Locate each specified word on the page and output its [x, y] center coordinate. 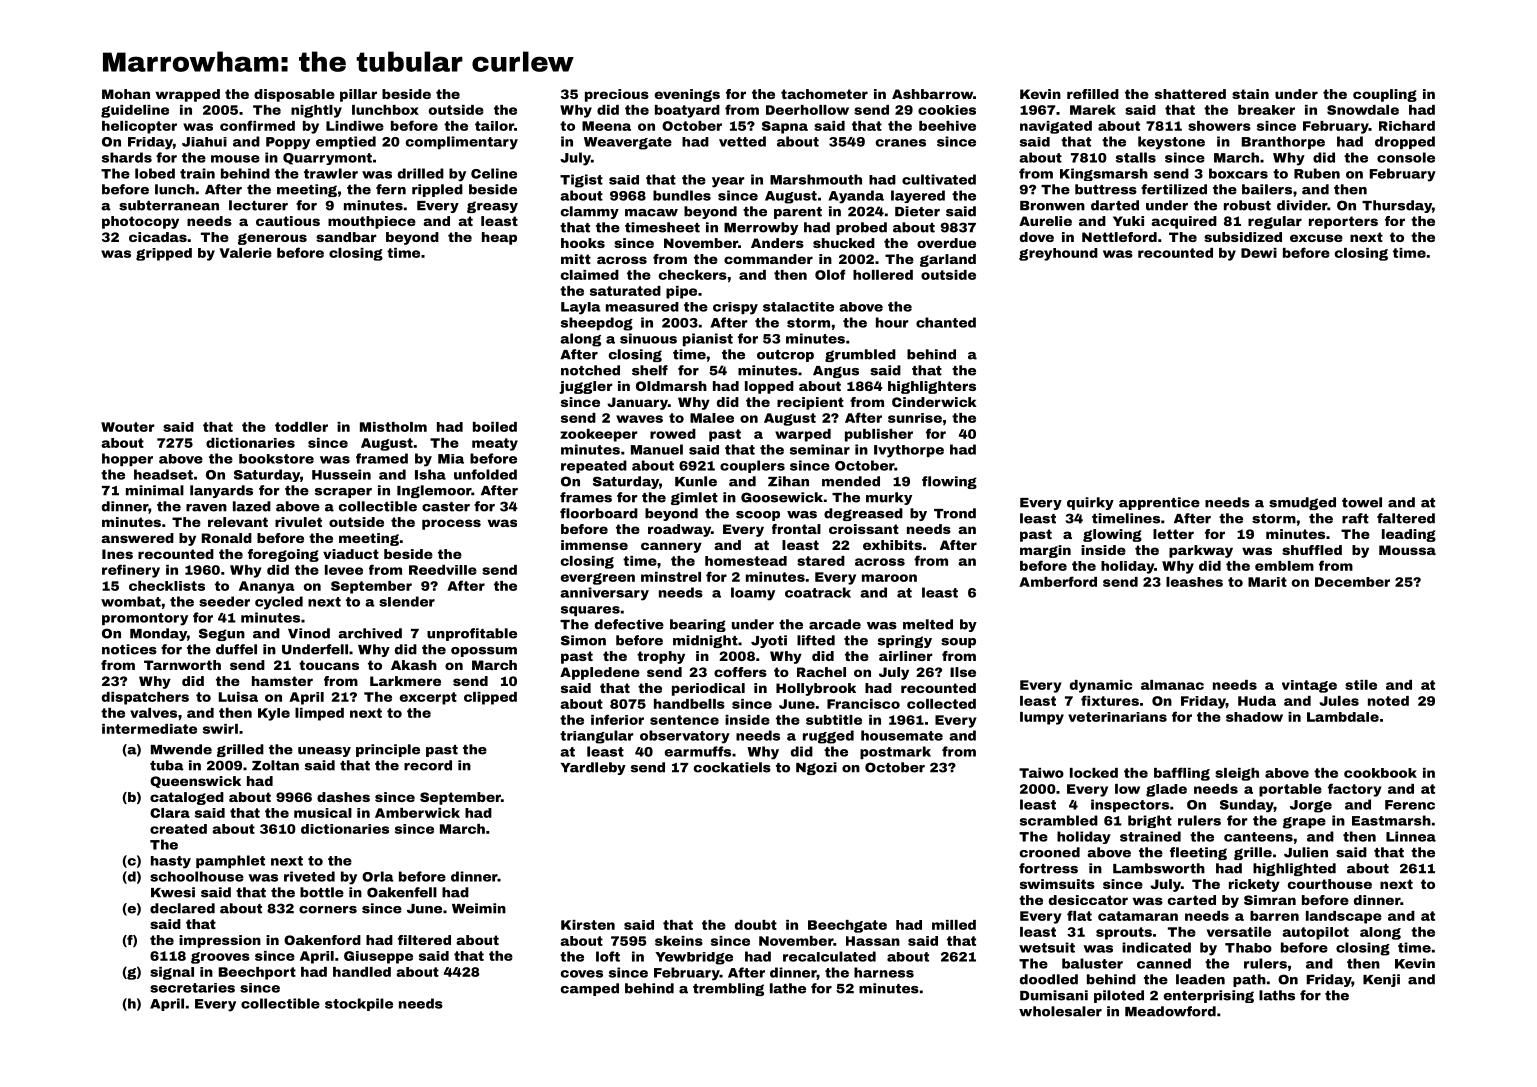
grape [1304, 823]
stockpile [359, 1004]
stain [1250, 94]
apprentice [1159, 503]
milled [954, 925]
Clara [170, 813]
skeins [679, 941]
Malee [712, 418]
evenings [687, 95]
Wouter [128, 427]
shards [127, 157]
